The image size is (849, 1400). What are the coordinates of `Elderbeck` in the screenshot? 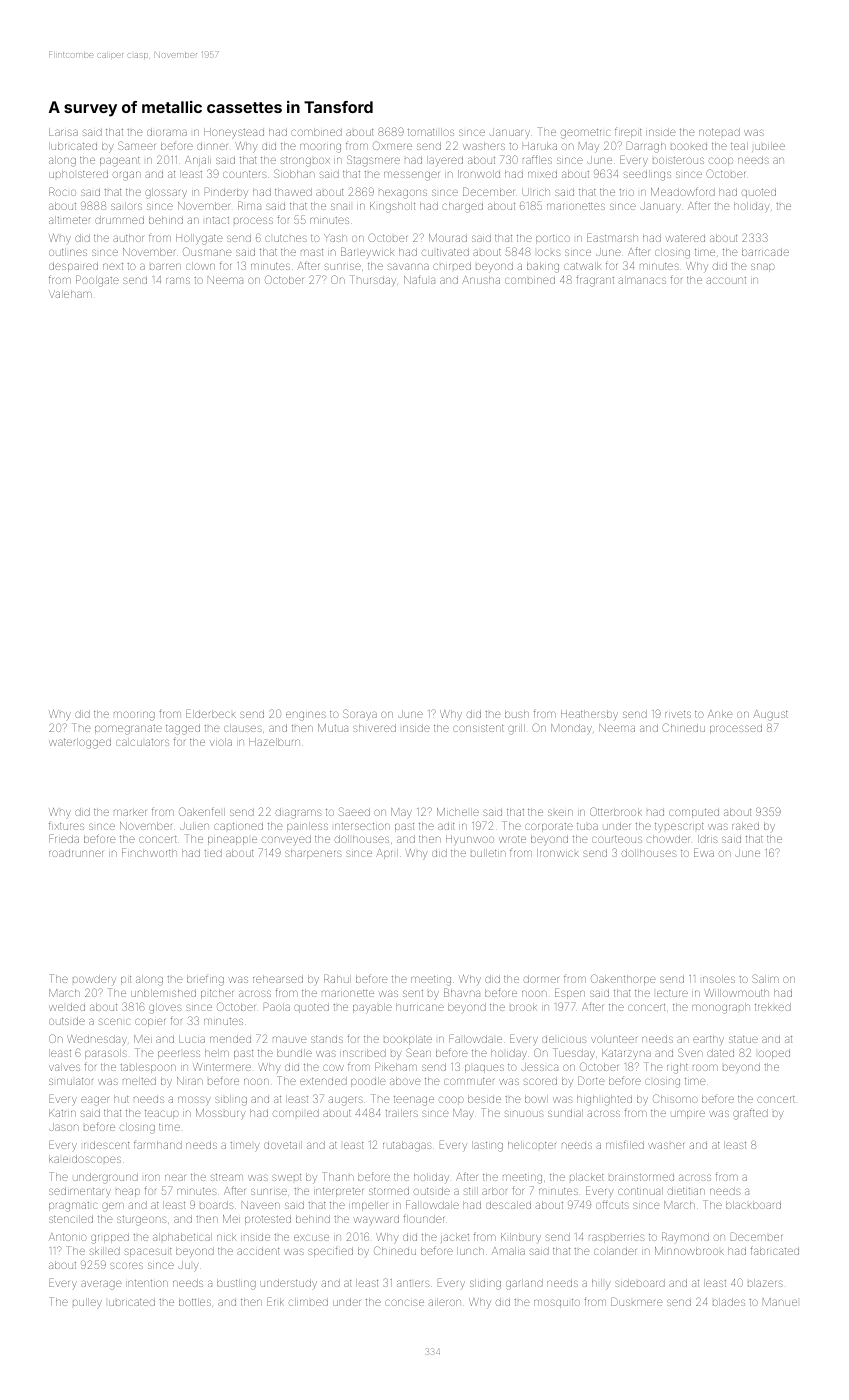 It's located at (211, 713).
